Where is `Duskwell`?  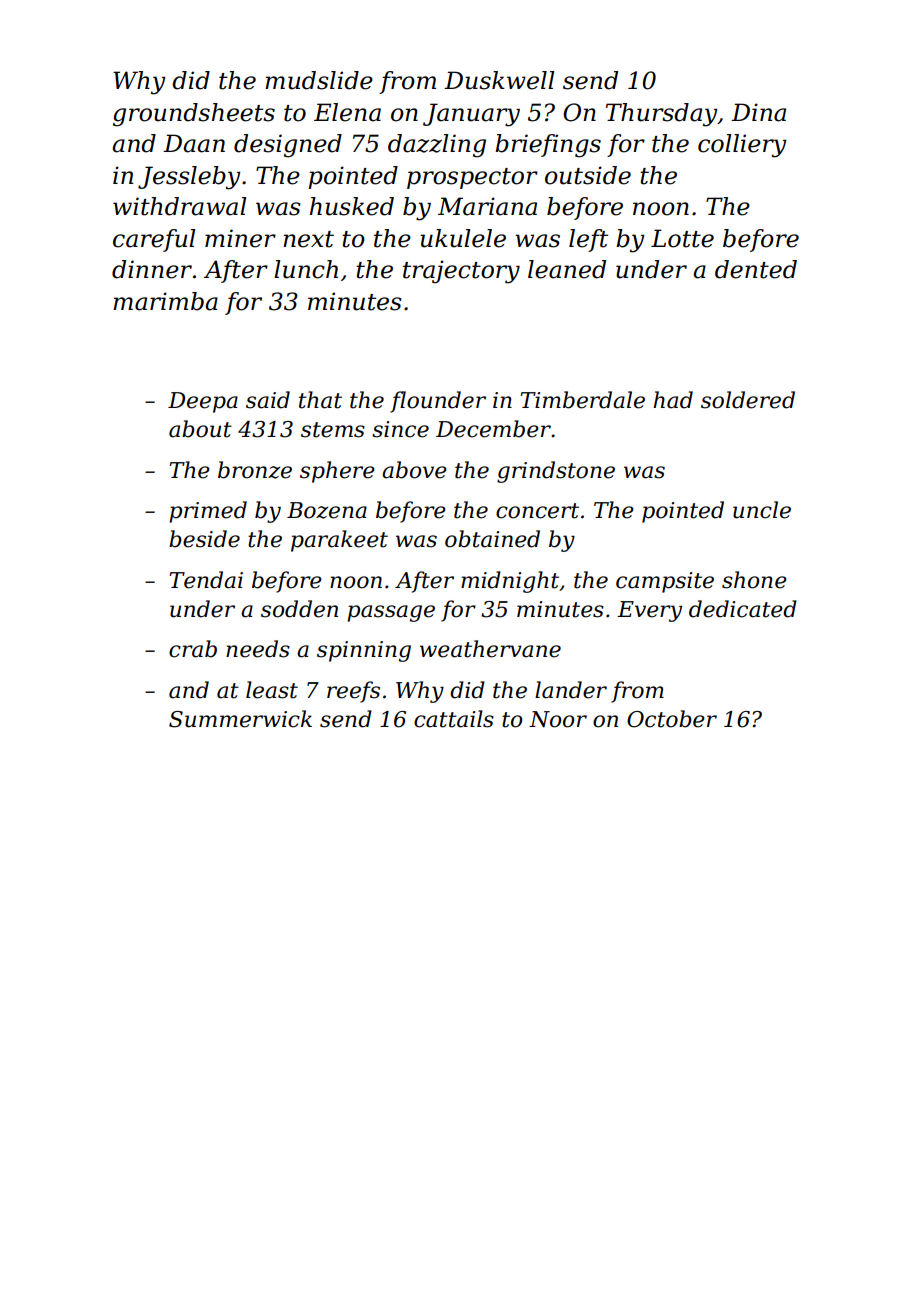 Duskwell is located at coordinates (499, 80).
